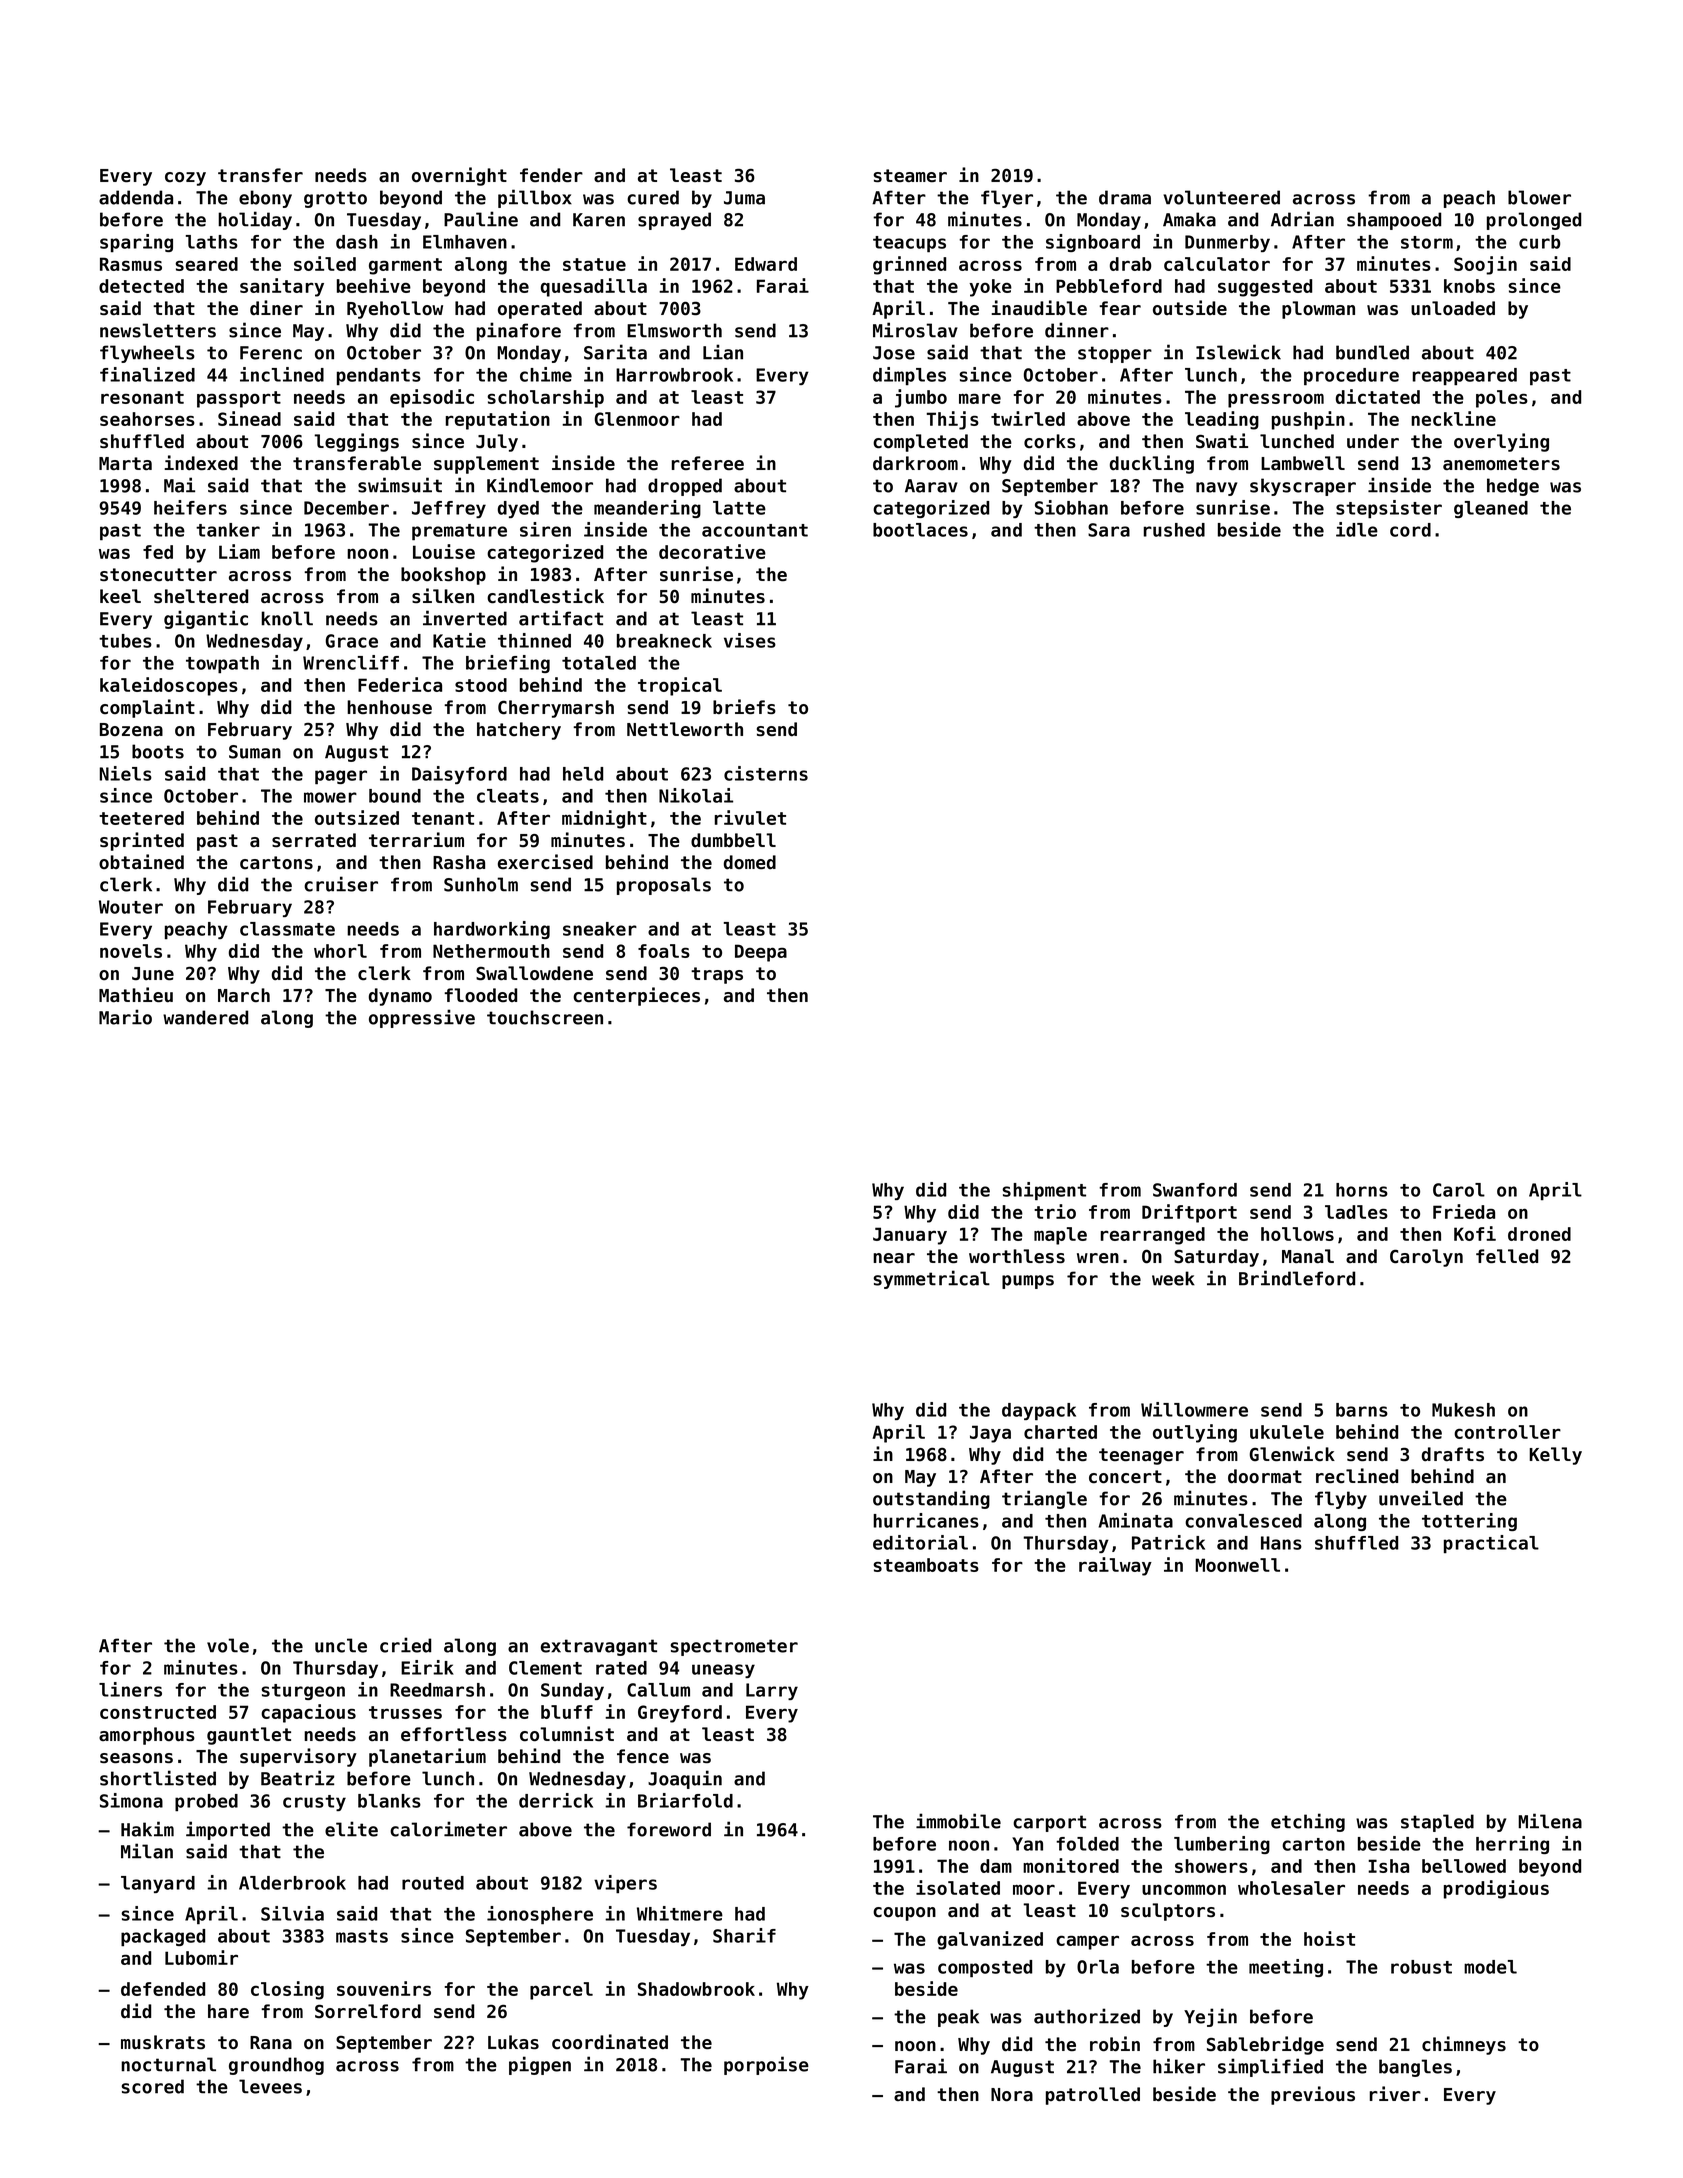 The height and width of the document is (2178, 1683). I want to click on Sara, so click(1109, 530).
